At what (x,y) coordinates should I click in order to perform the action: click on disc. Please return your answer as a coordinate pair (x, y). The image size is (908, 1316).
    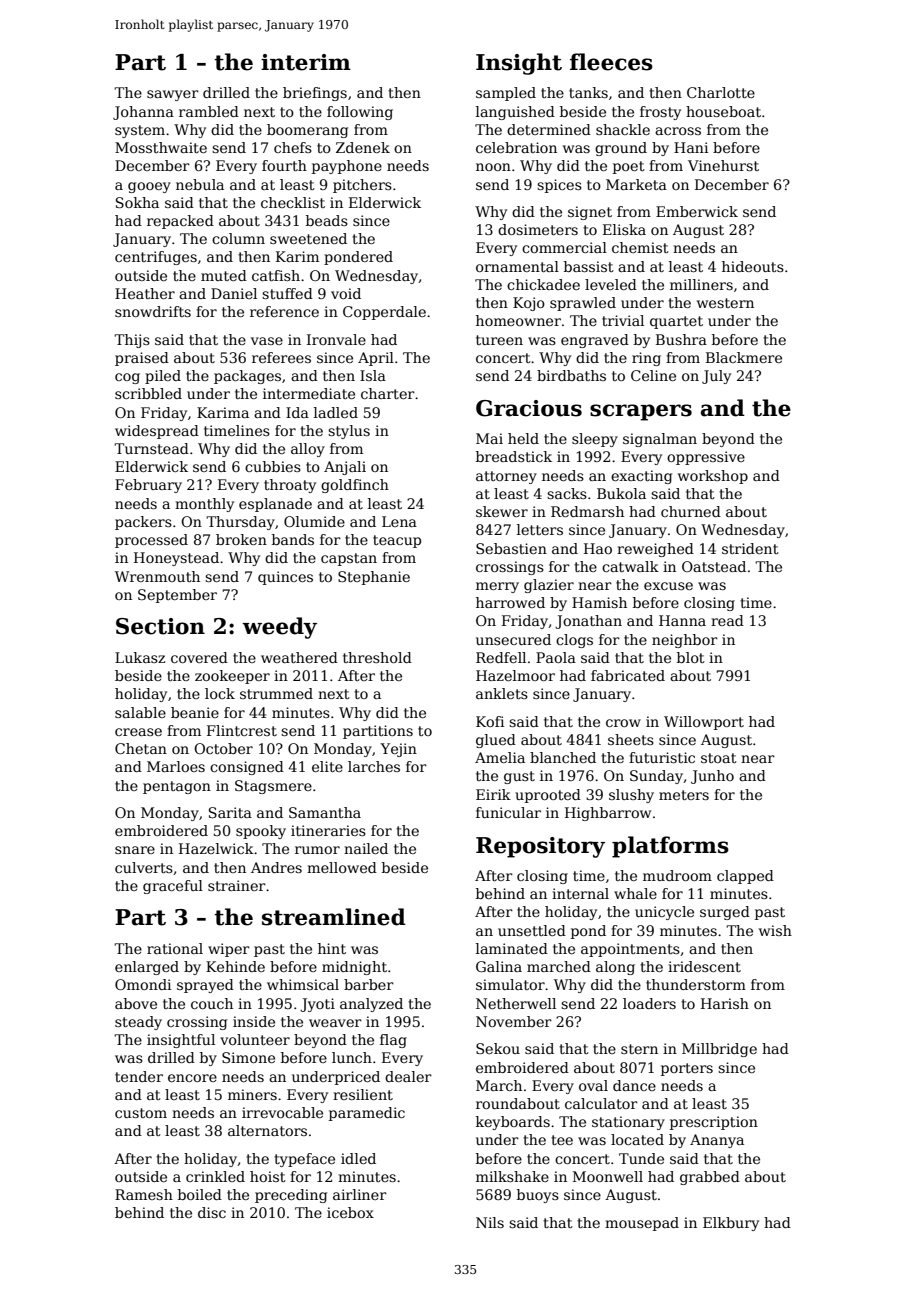
    Looking at the image, I should click on (212, 1212).
